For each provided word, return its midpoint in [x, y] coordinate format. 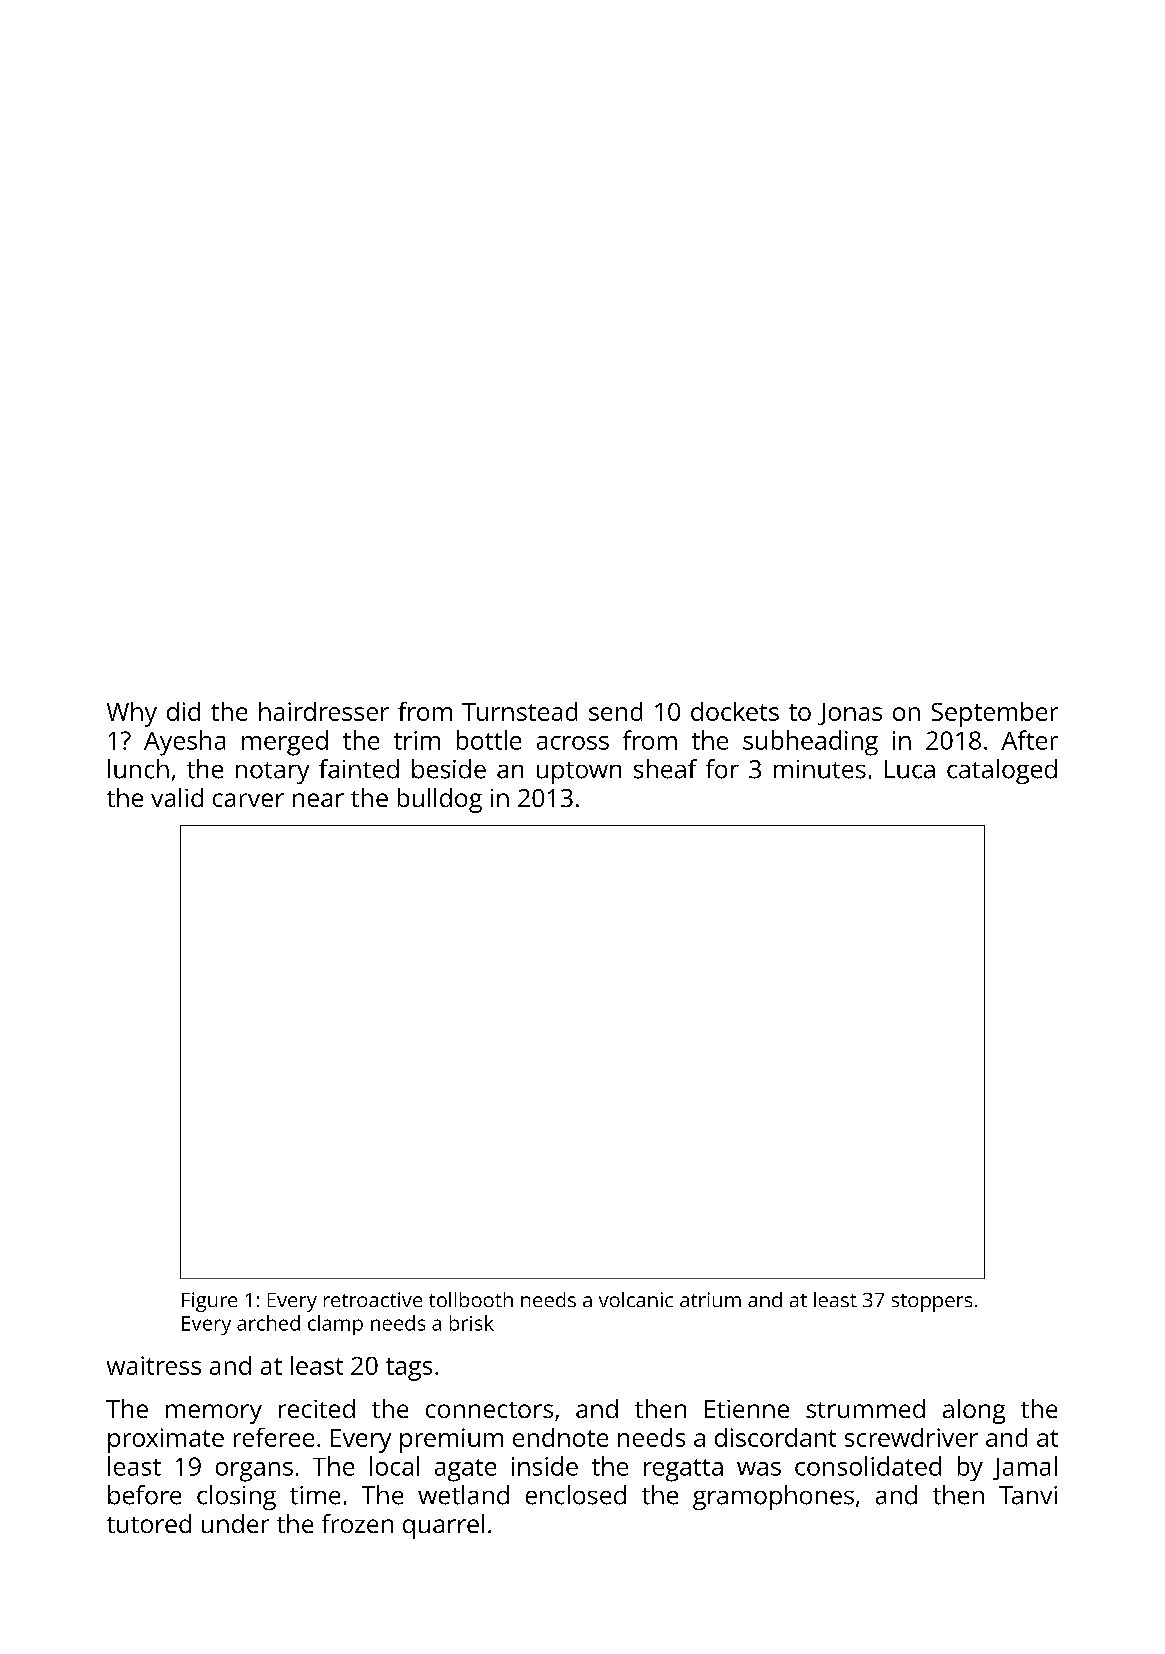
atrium [710, 1299]
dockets [735, 711]
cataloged [1002, 771]
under [235, 1523]
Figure [209, 1302]
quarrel [443, 1526]
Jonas [850, 714]
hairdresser [324, 711]
